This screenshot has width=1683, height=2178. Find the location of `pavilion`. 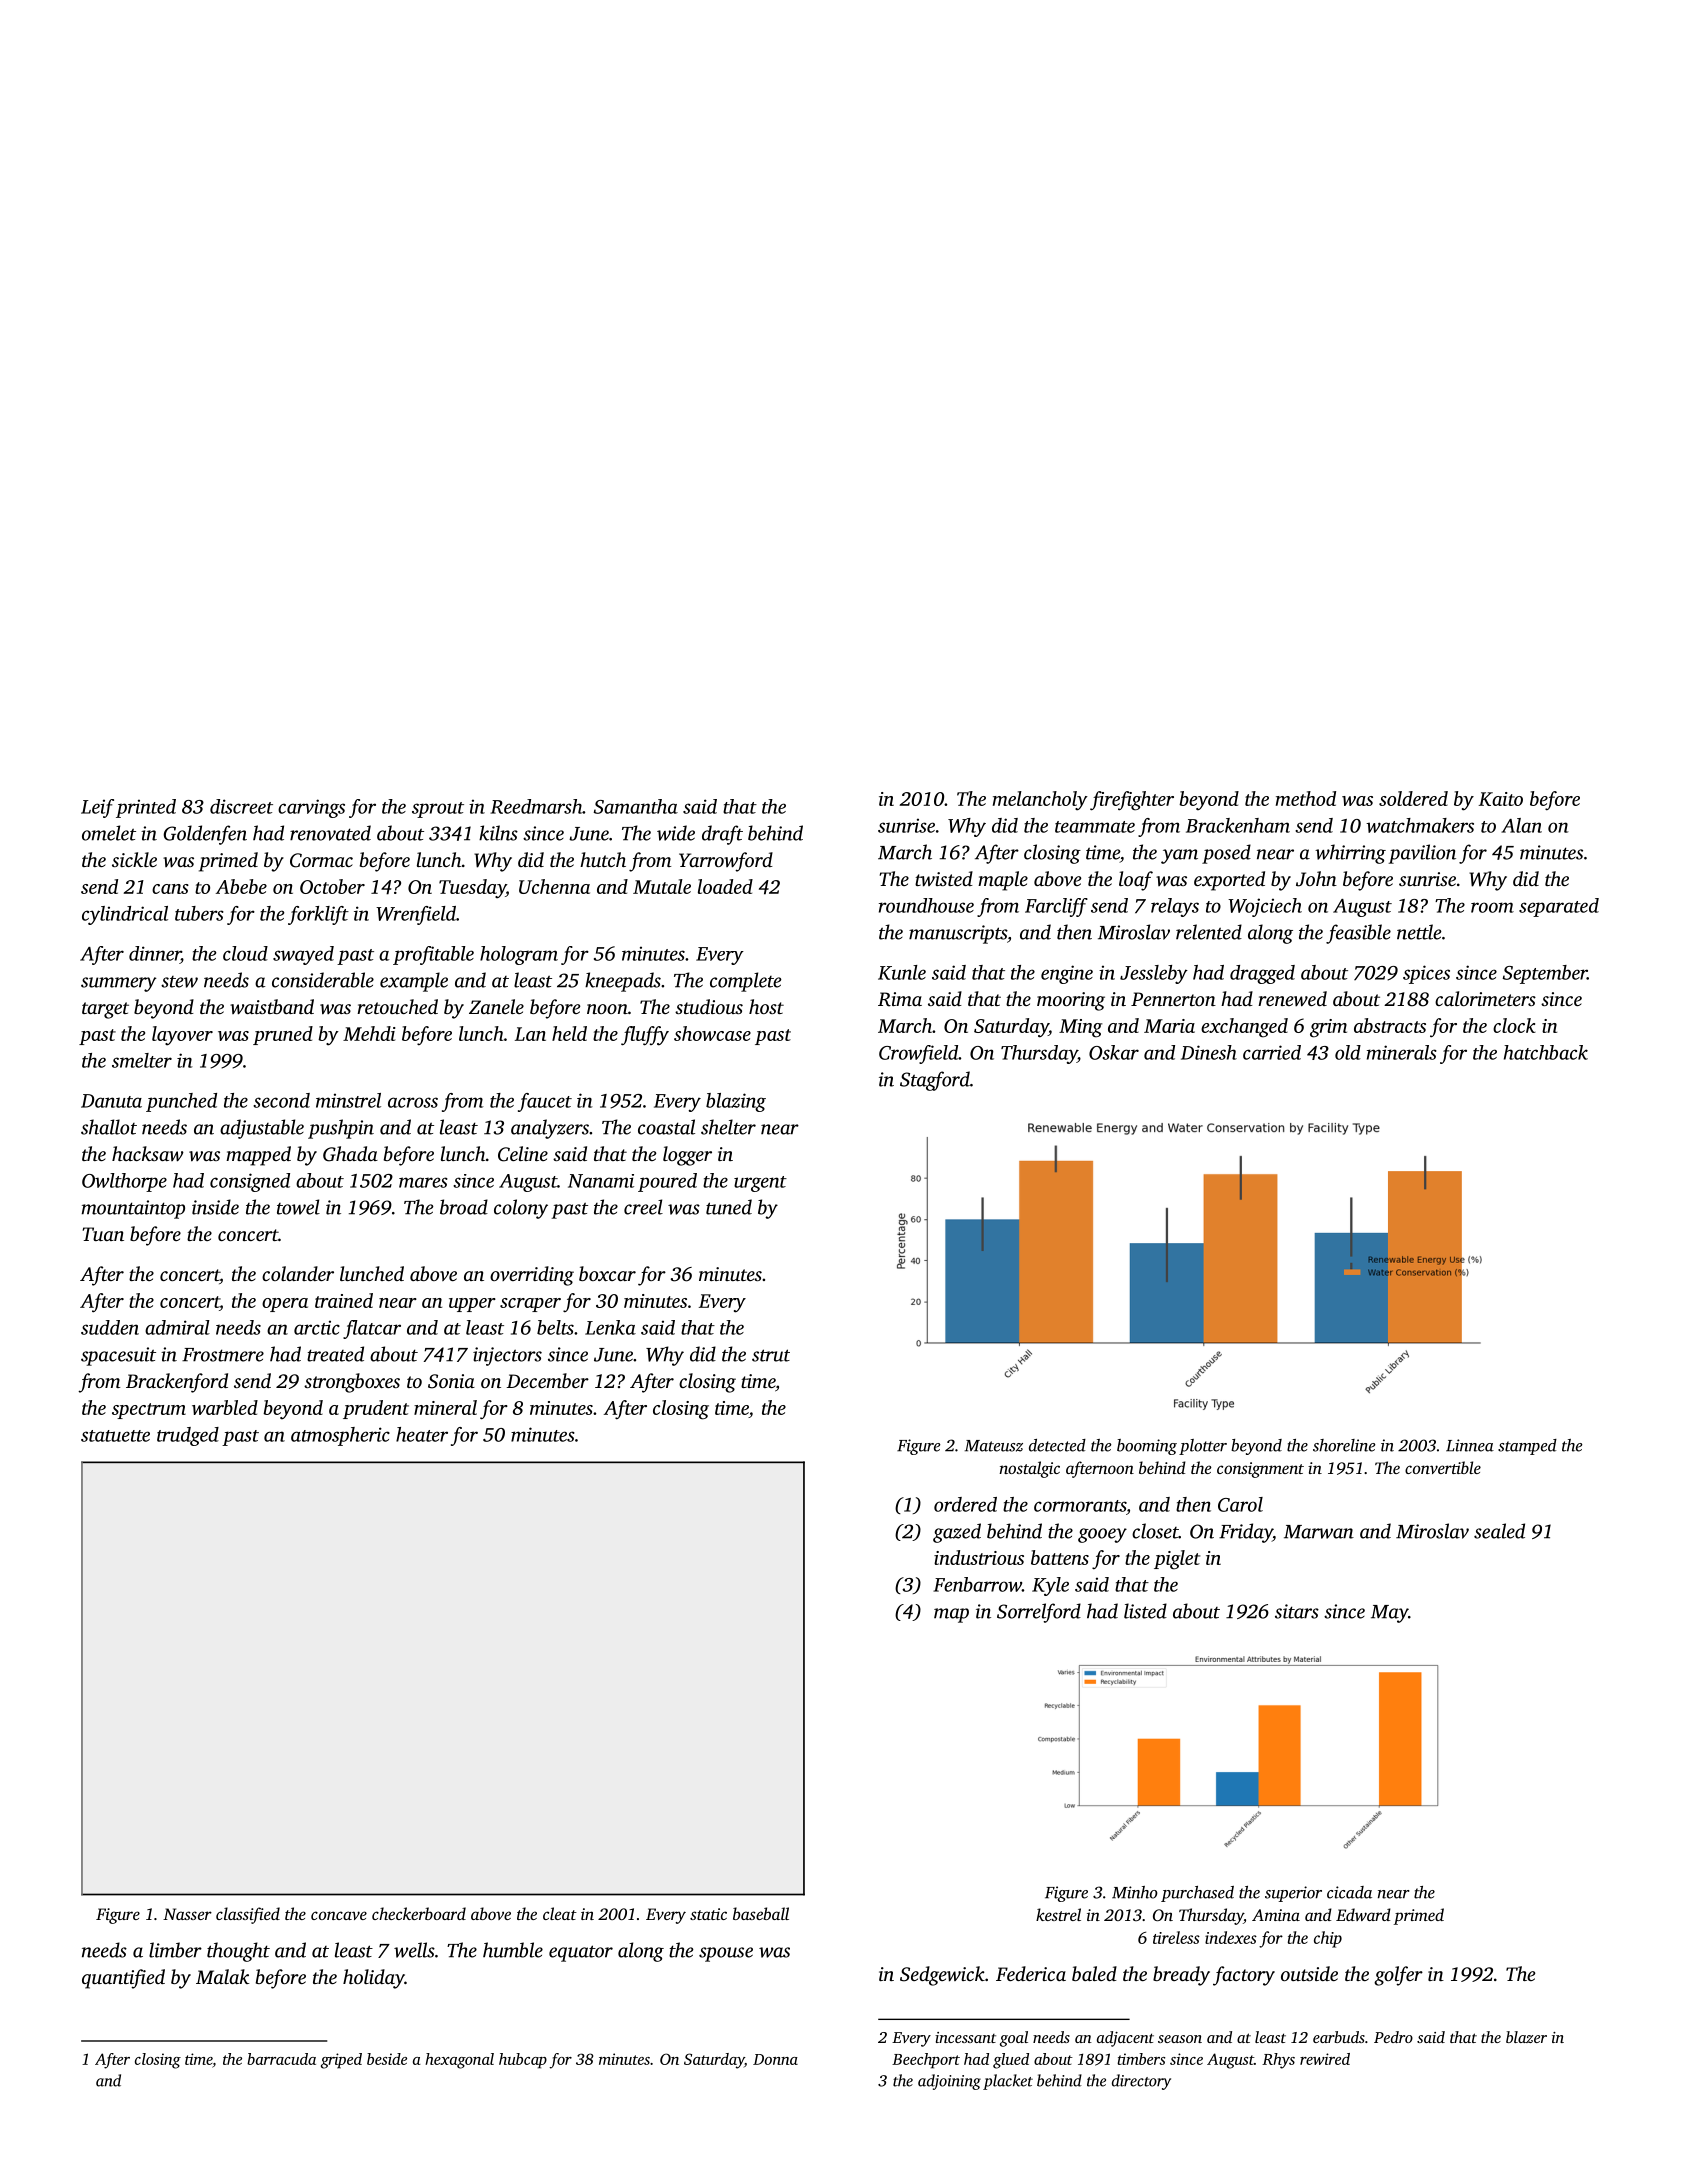

pavilion is located at coordinates (1422, 854).
